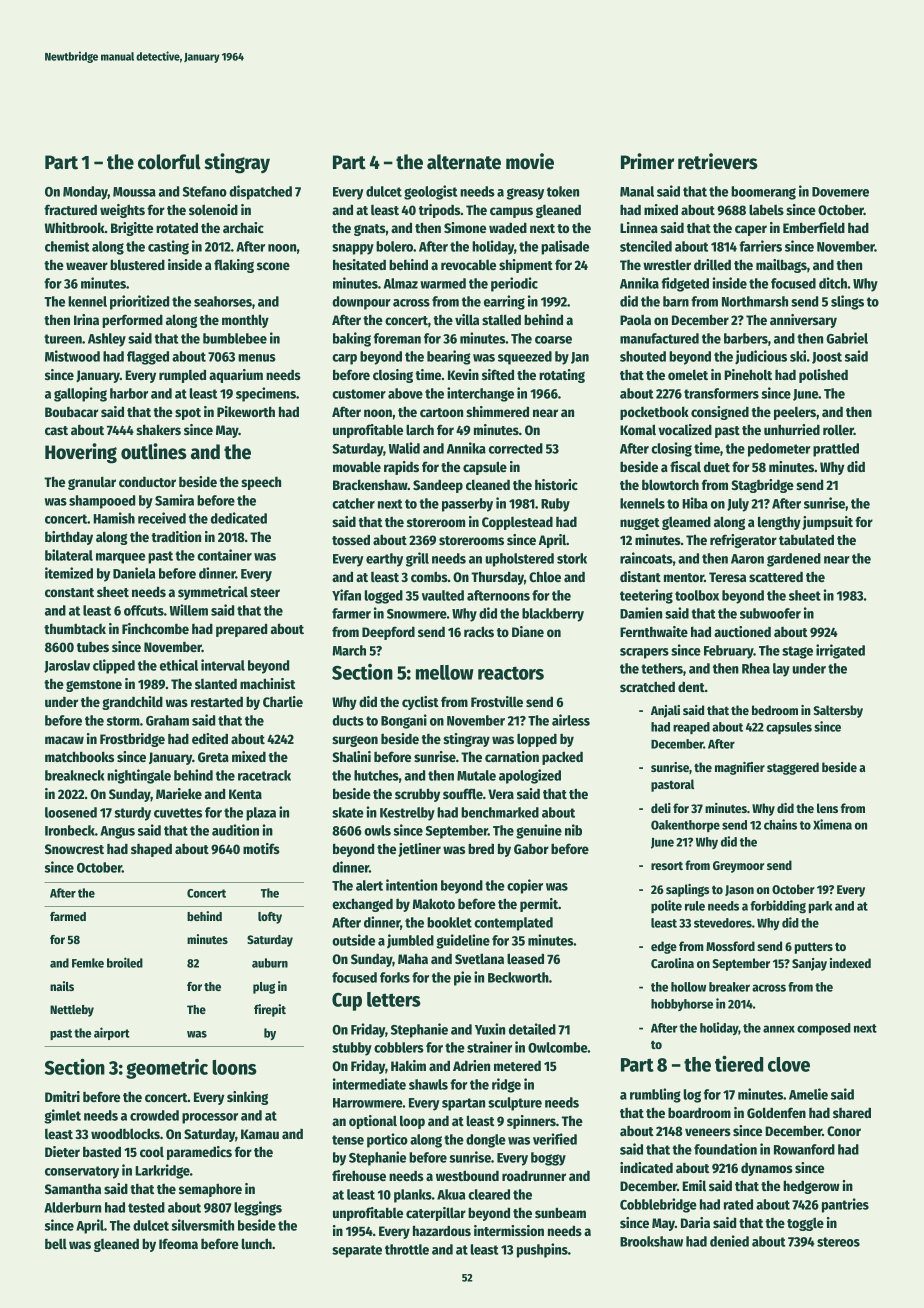 This screenshot has height=1308, width=924. What do you see at coordinates (823, 376) in the screenshot?
I see `polished` at bounding box center [823, 376].
